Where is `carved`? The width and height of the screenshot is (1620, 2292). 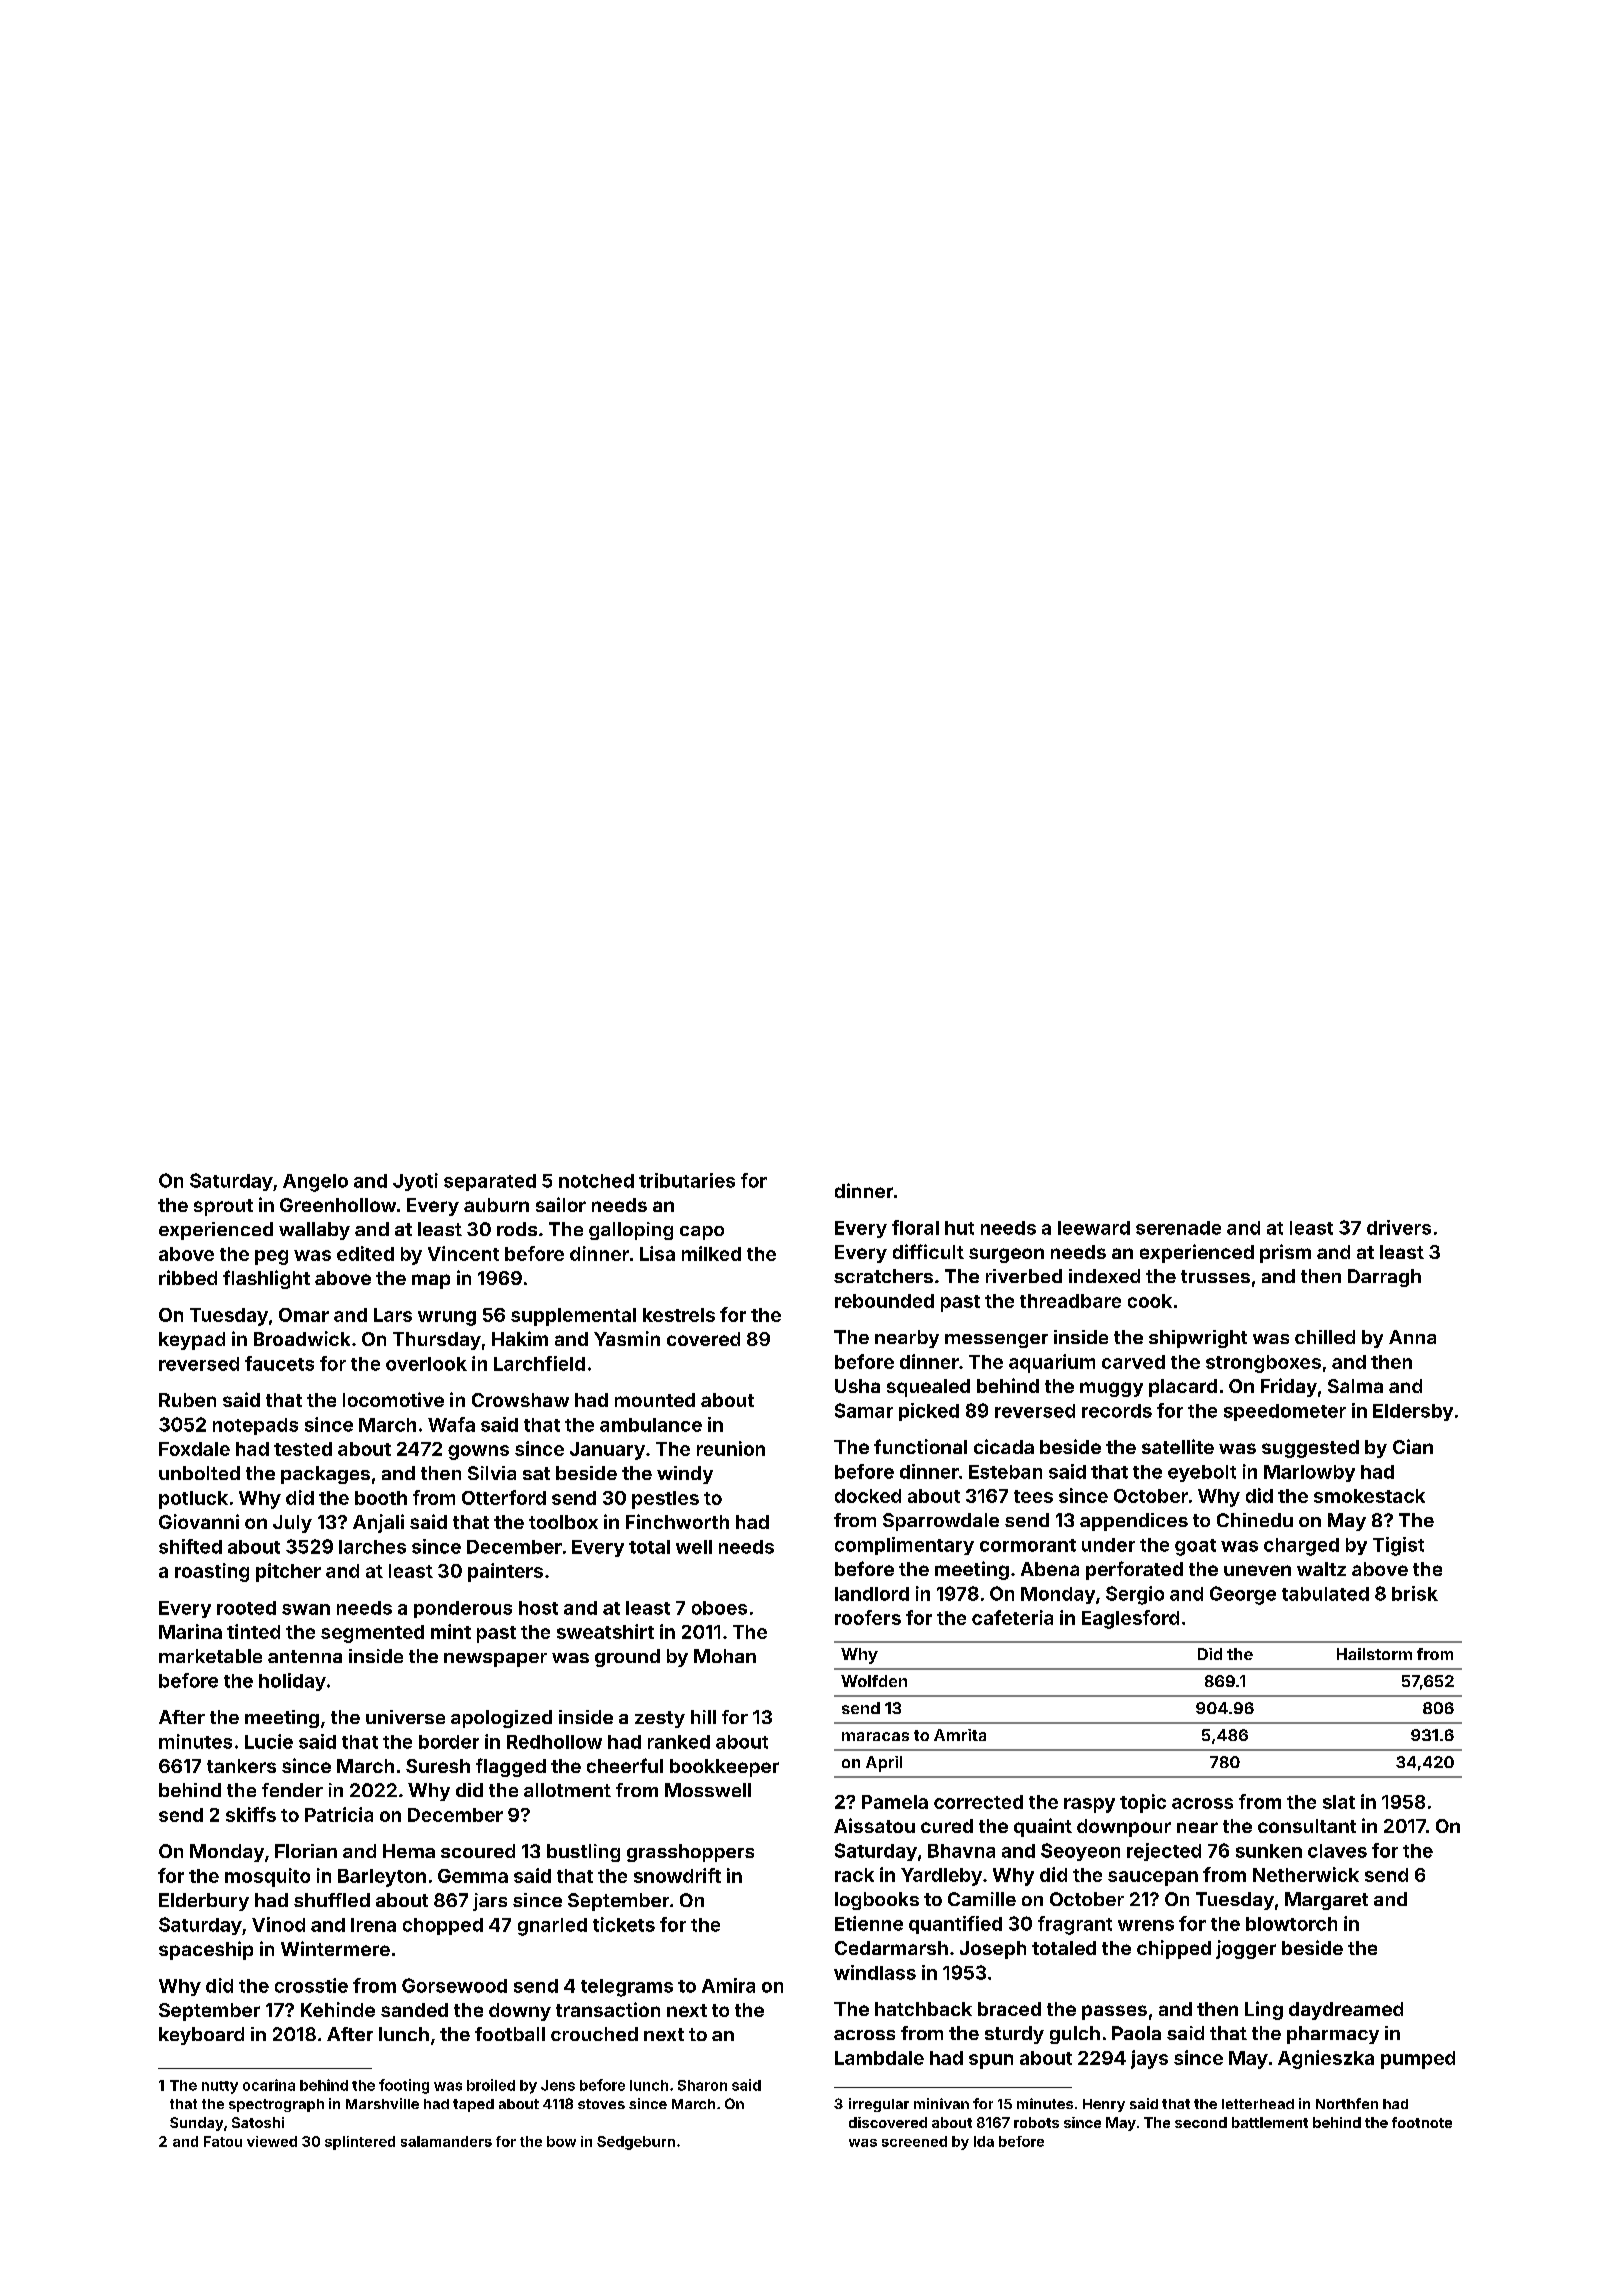
carved is located at coordinates (1133, 1362).
